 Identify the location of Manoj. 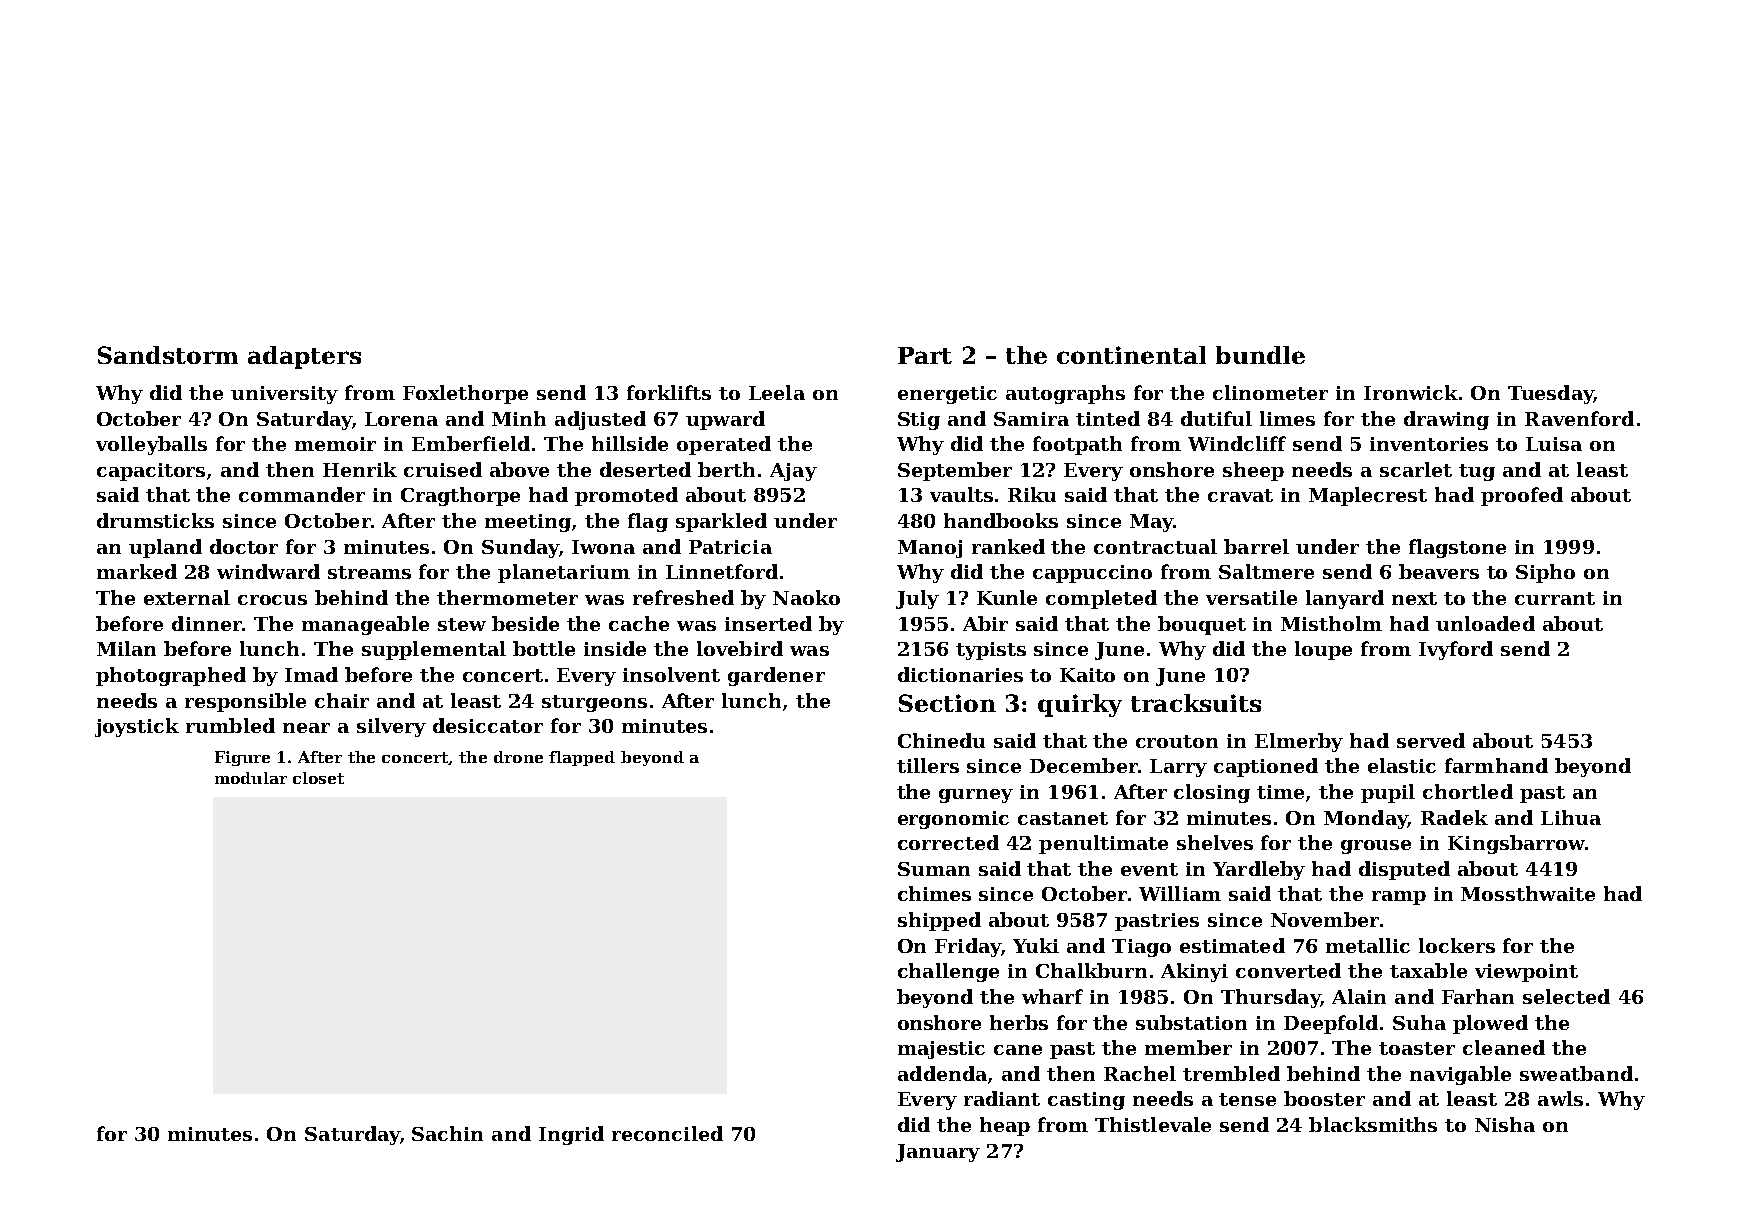
(930, 549).
